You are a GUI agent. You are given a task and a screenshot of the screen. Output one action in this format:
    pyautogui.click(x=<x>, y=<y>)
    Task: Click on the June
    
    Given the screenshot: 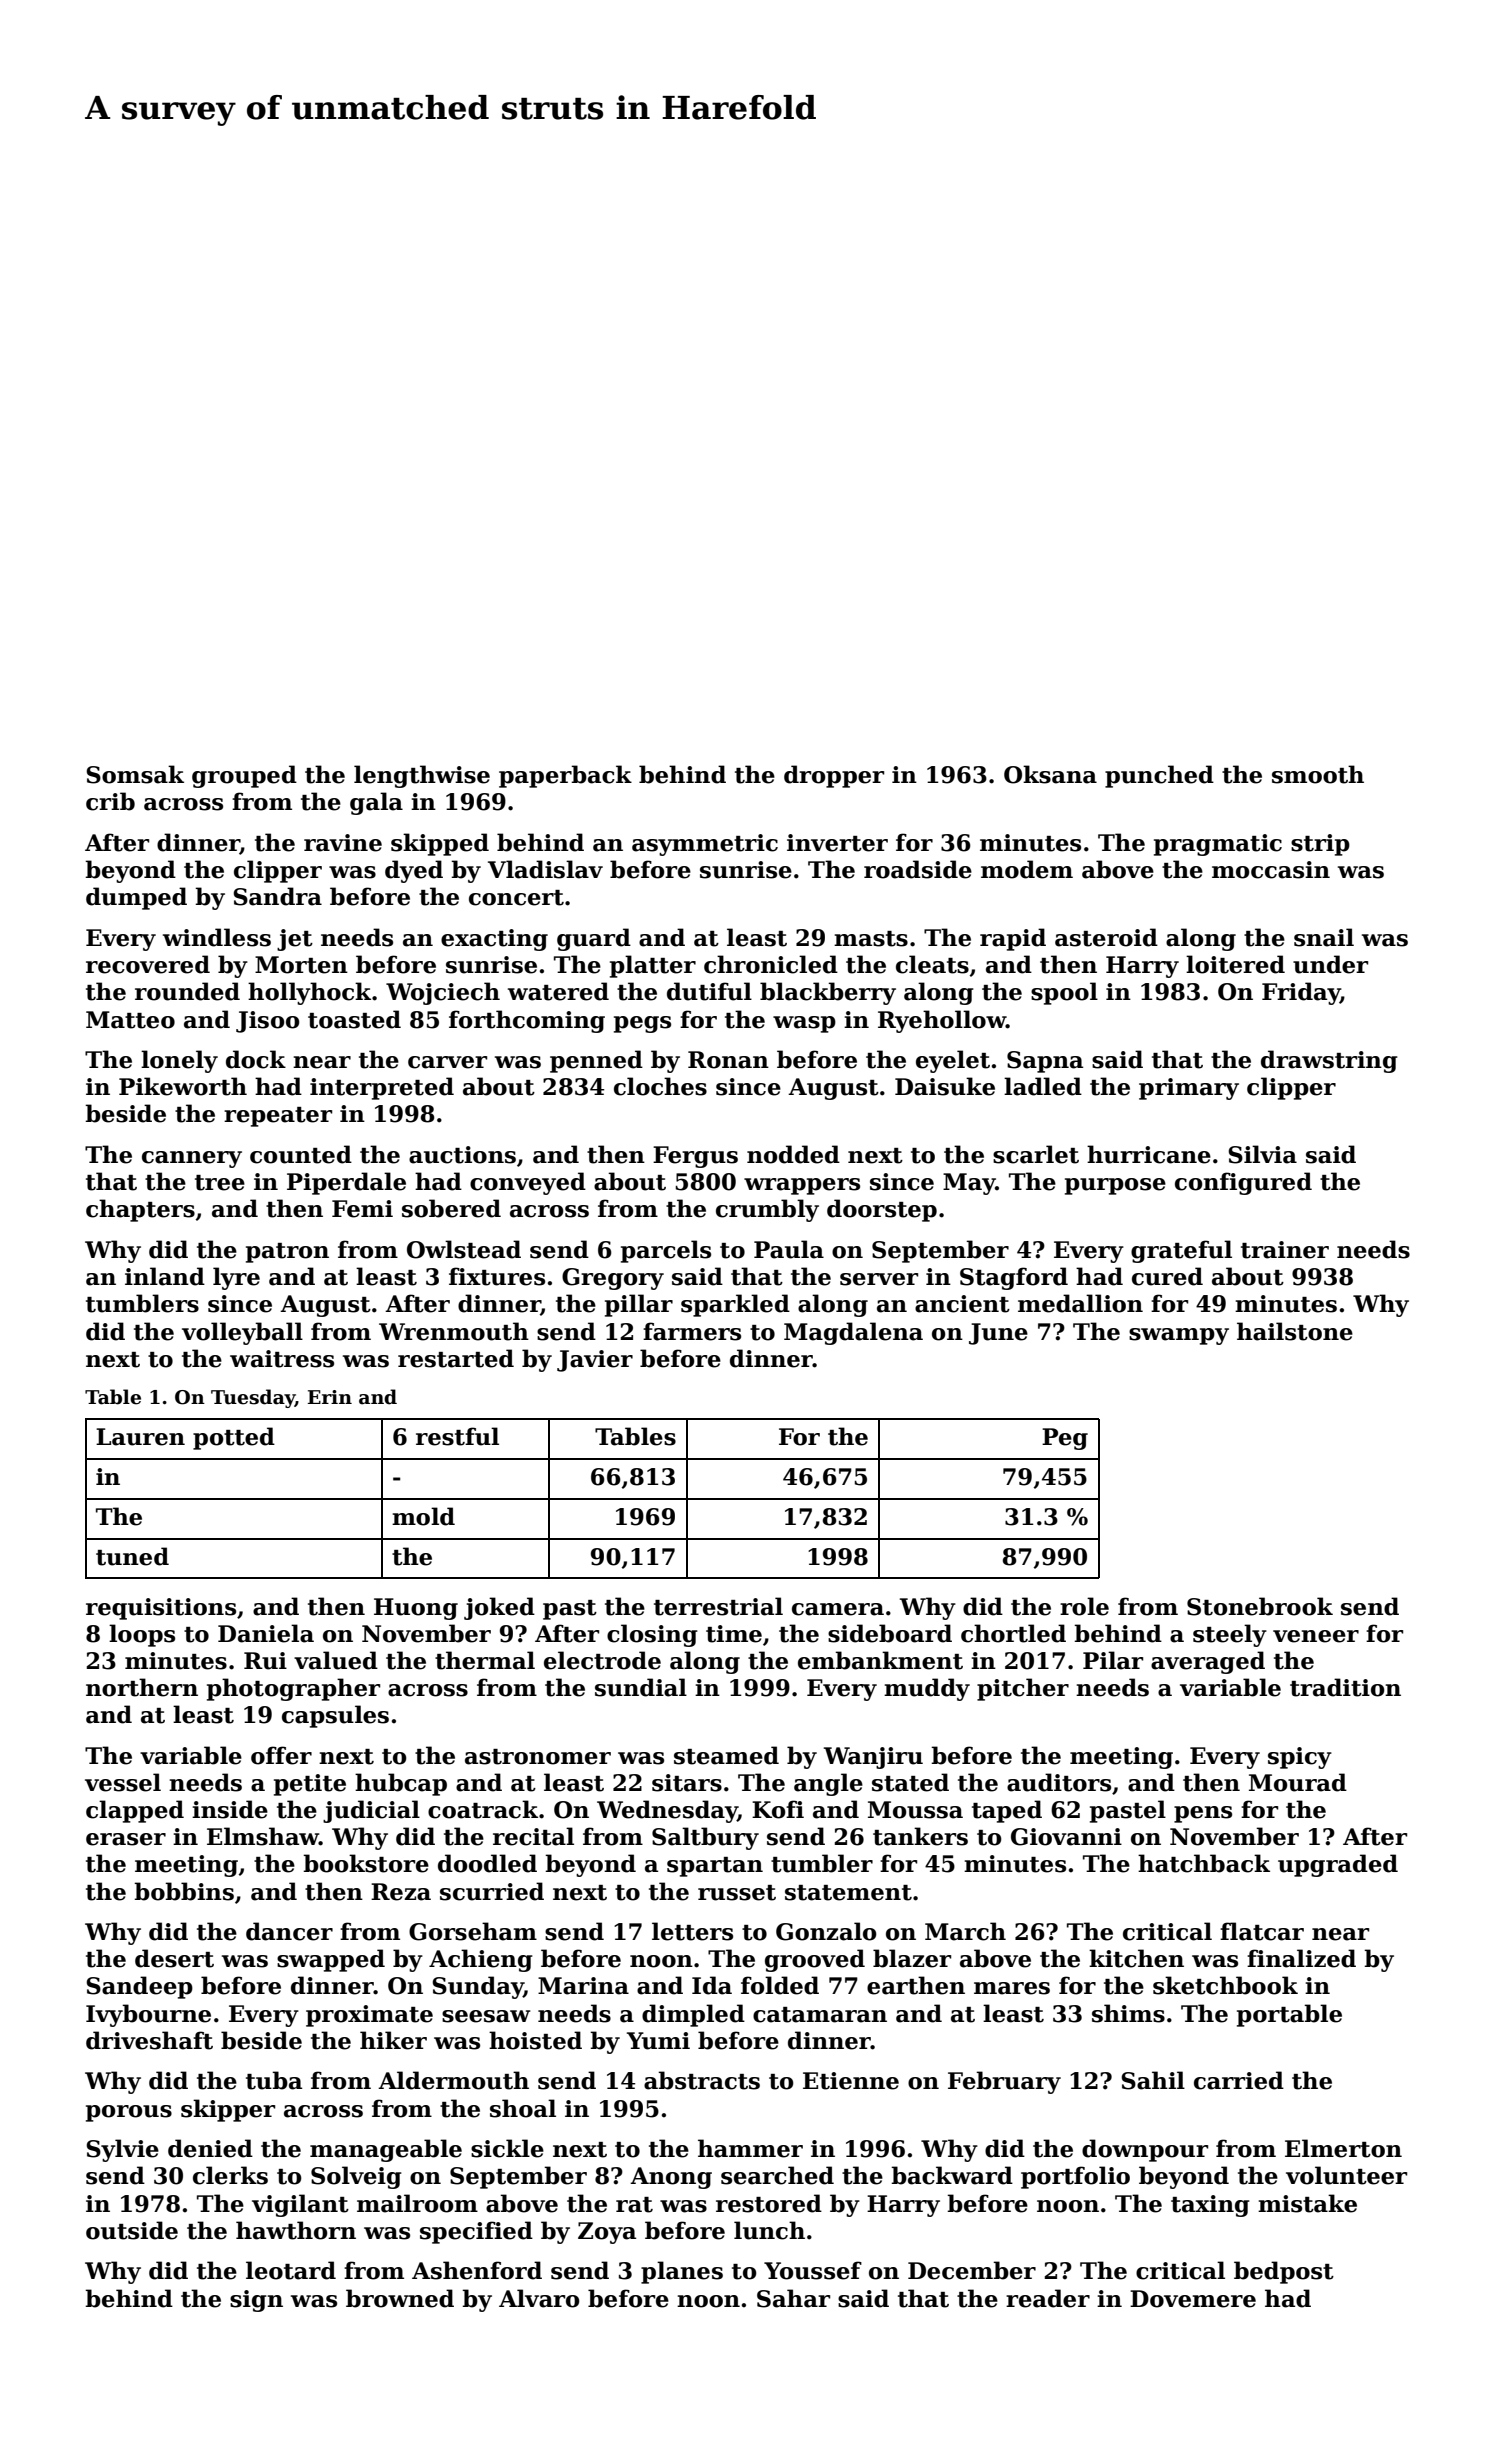 What is the action you would take?
    pyautogui.click(x=998, y=1334)
